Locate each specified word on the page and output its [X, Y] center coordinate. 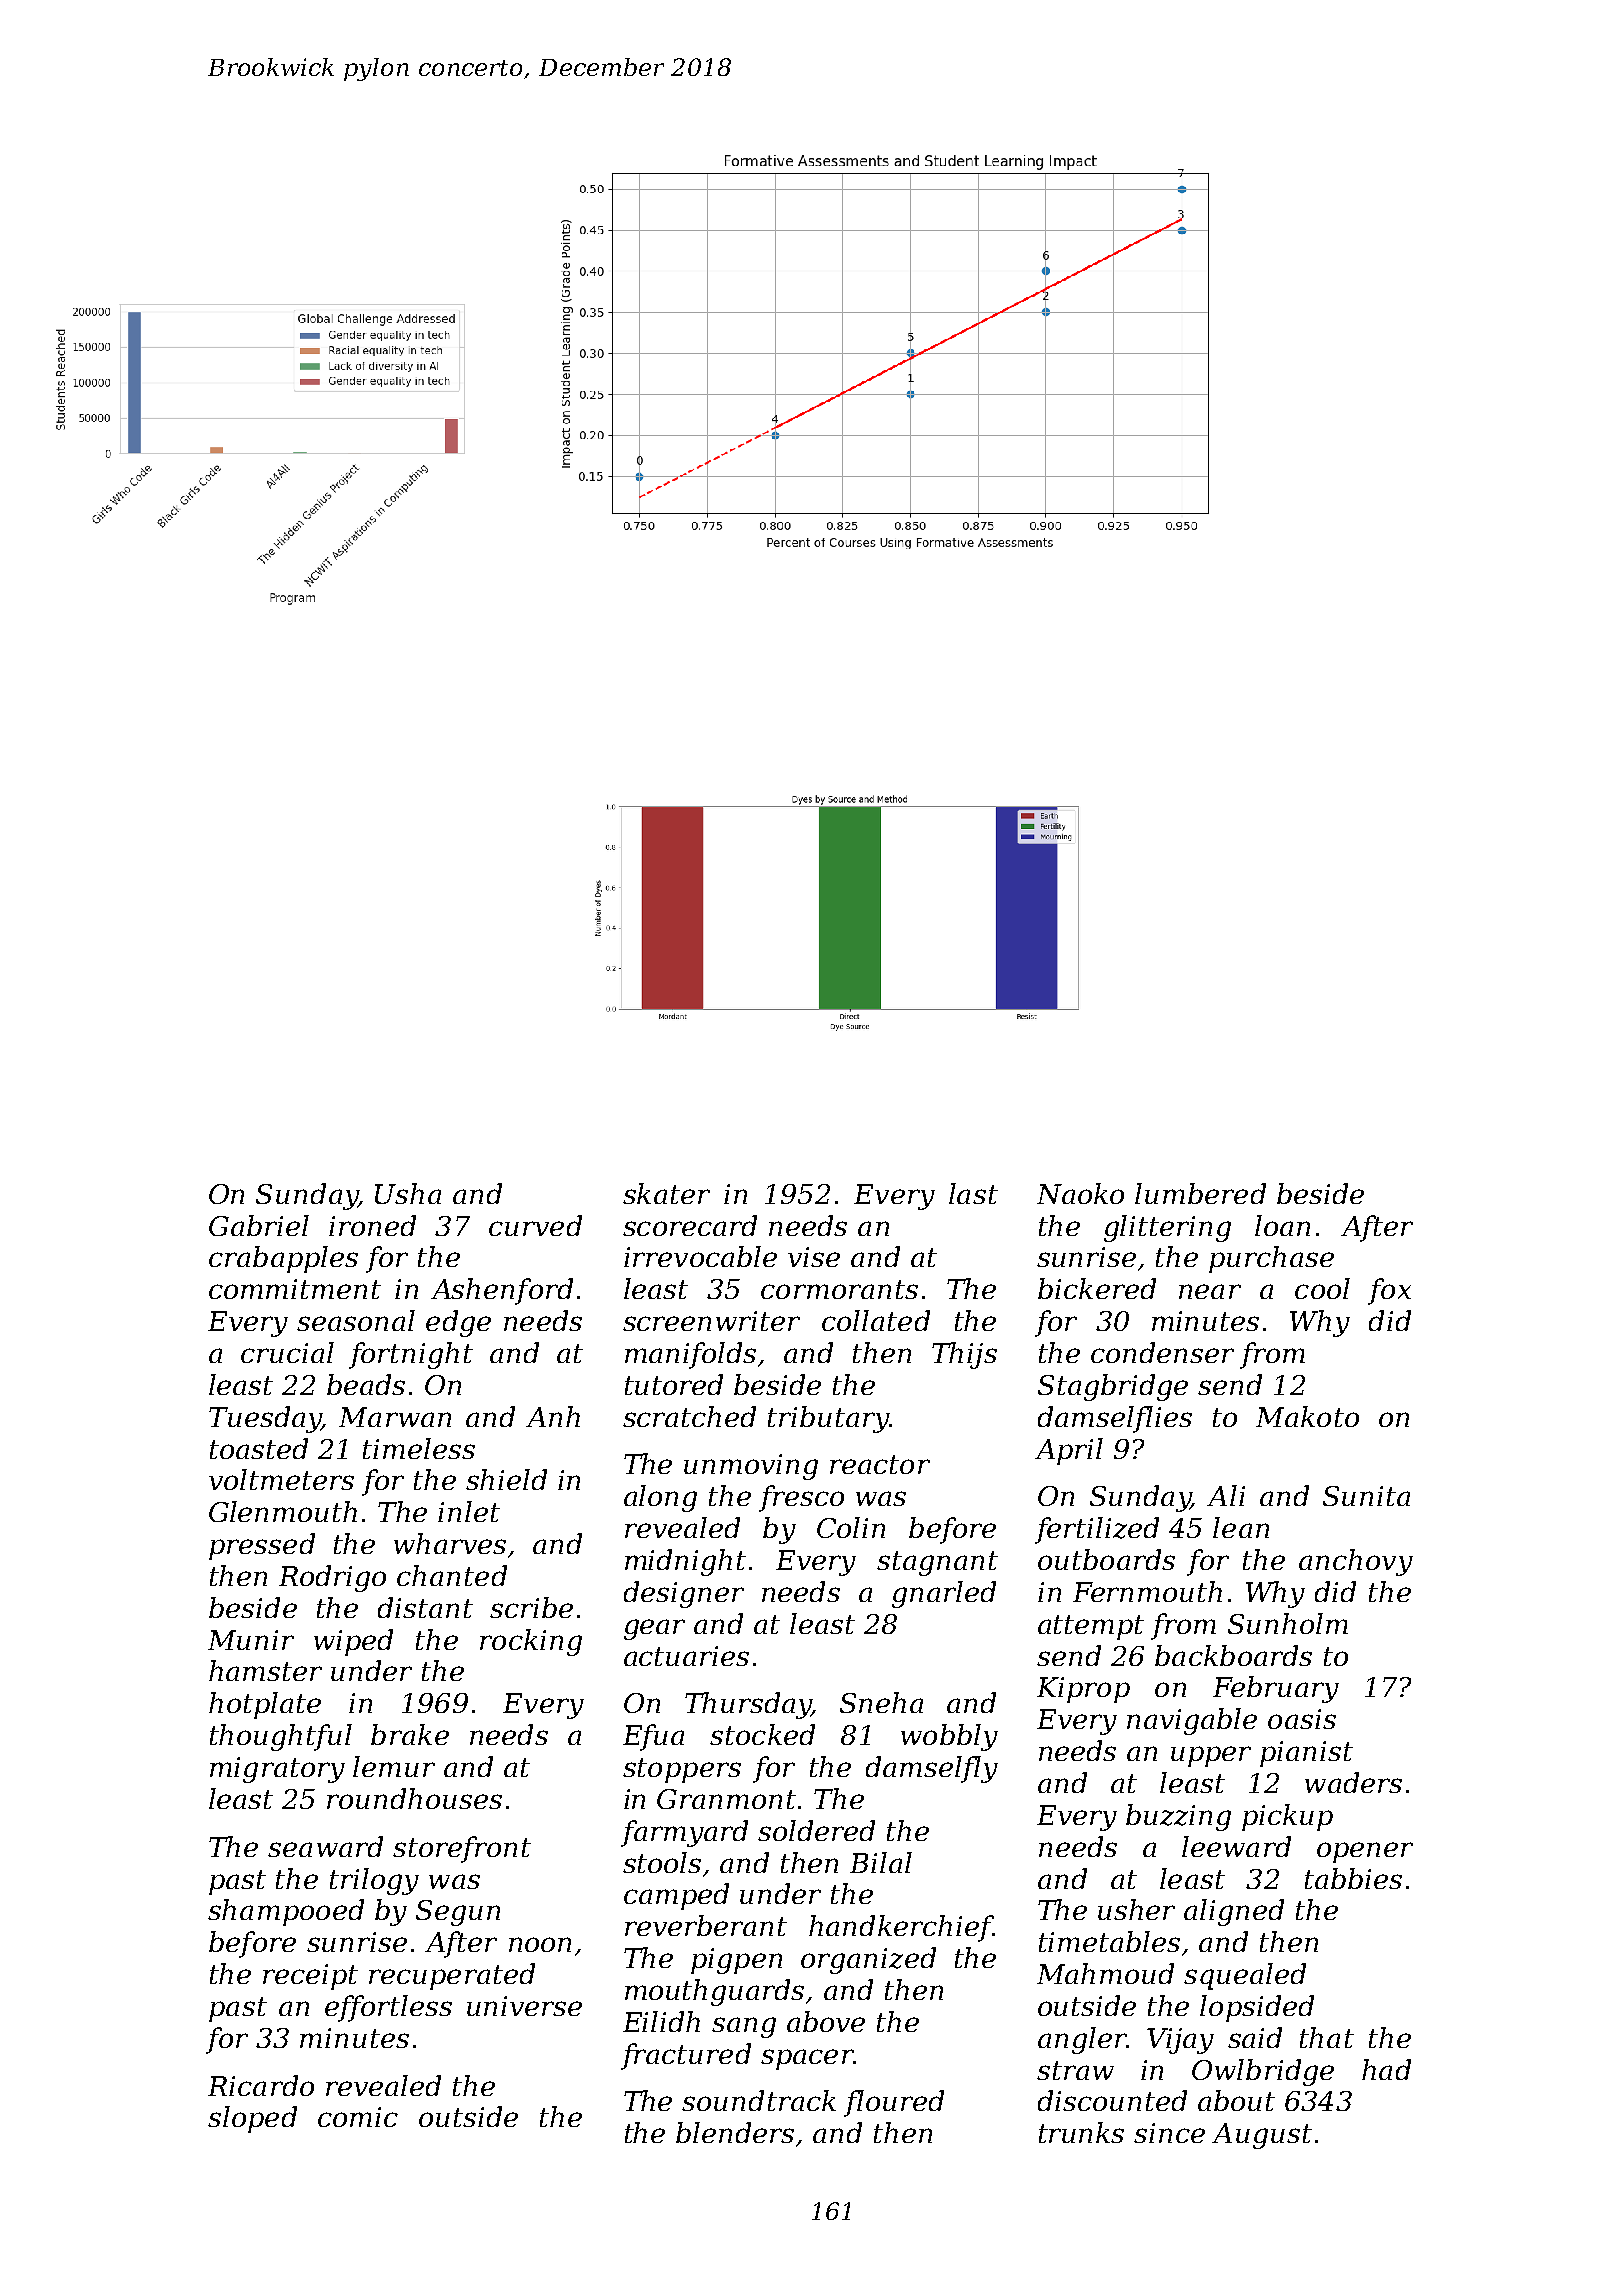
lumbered [1200, 1193]
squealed [1245, 1976]
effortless [388, 2008]
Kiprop [1083, 1690]
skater [666, 1193]
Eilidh [661, 2021]
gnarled [944, 1594]
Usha [408, 1193]
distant [425, 1607]
